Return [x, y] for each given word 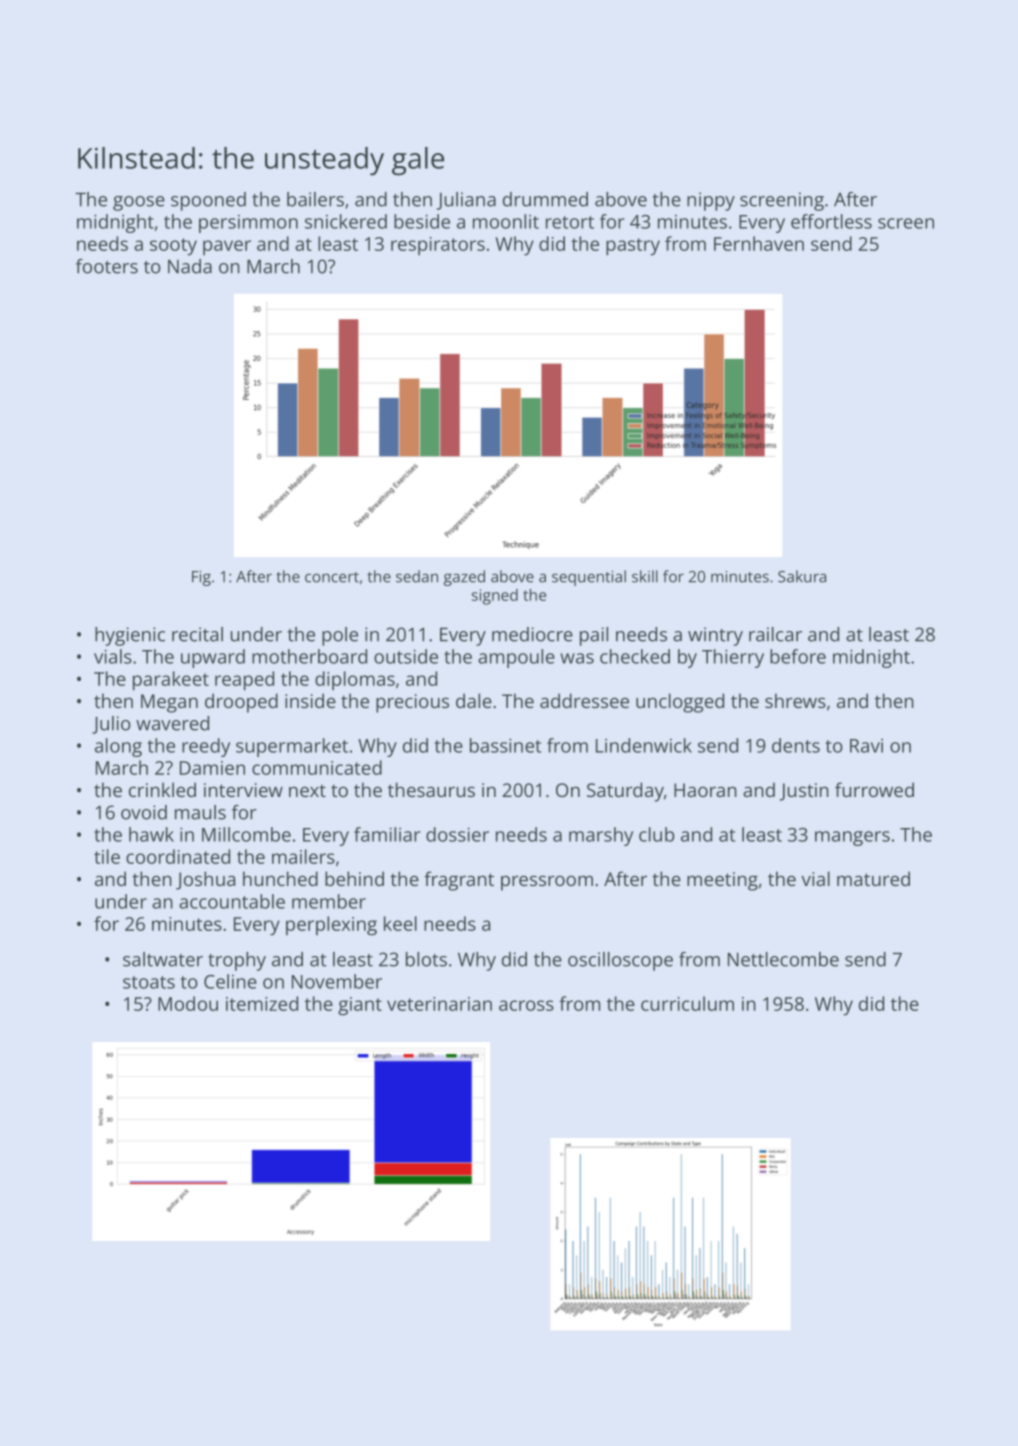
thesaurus [431, 789]
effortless [831, 221]
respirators [438, 246]
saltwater [163, 959]
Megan [169, 703]
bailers [315, 199]
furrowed [874, 789]
